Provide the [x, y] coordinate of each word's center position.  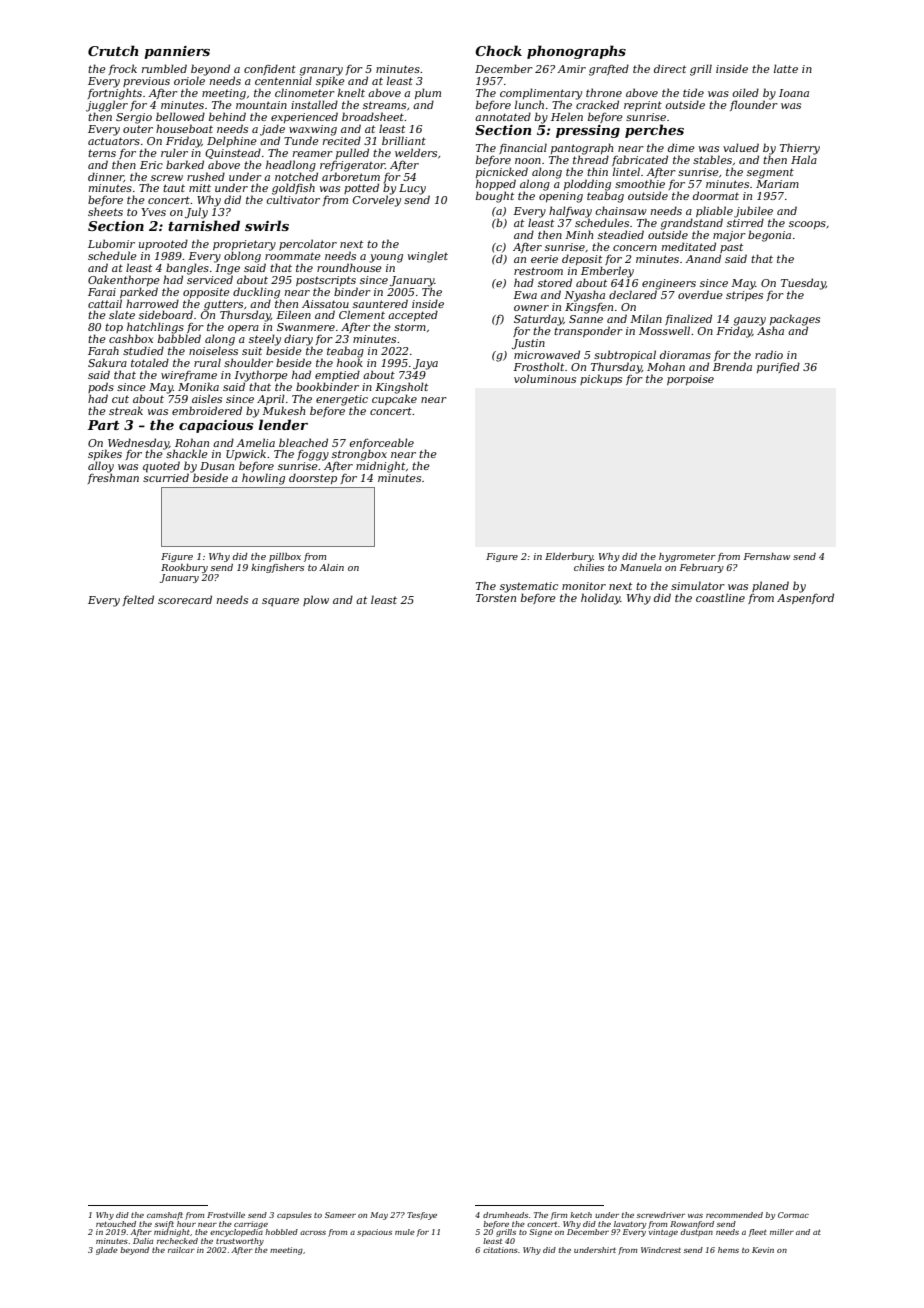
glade [107, 1251]
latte [786, 68]
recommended [734, 1215]
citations [500, 1250]
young [386, 258]
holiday [601, 599]
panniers [177, 52]
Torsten [496, 598]
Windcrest [661, 1250]
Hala [804, 159]
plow [316, 600]
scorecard [185, 599]
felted [138, 600]
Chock [498, 50]
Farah [103, 350]
